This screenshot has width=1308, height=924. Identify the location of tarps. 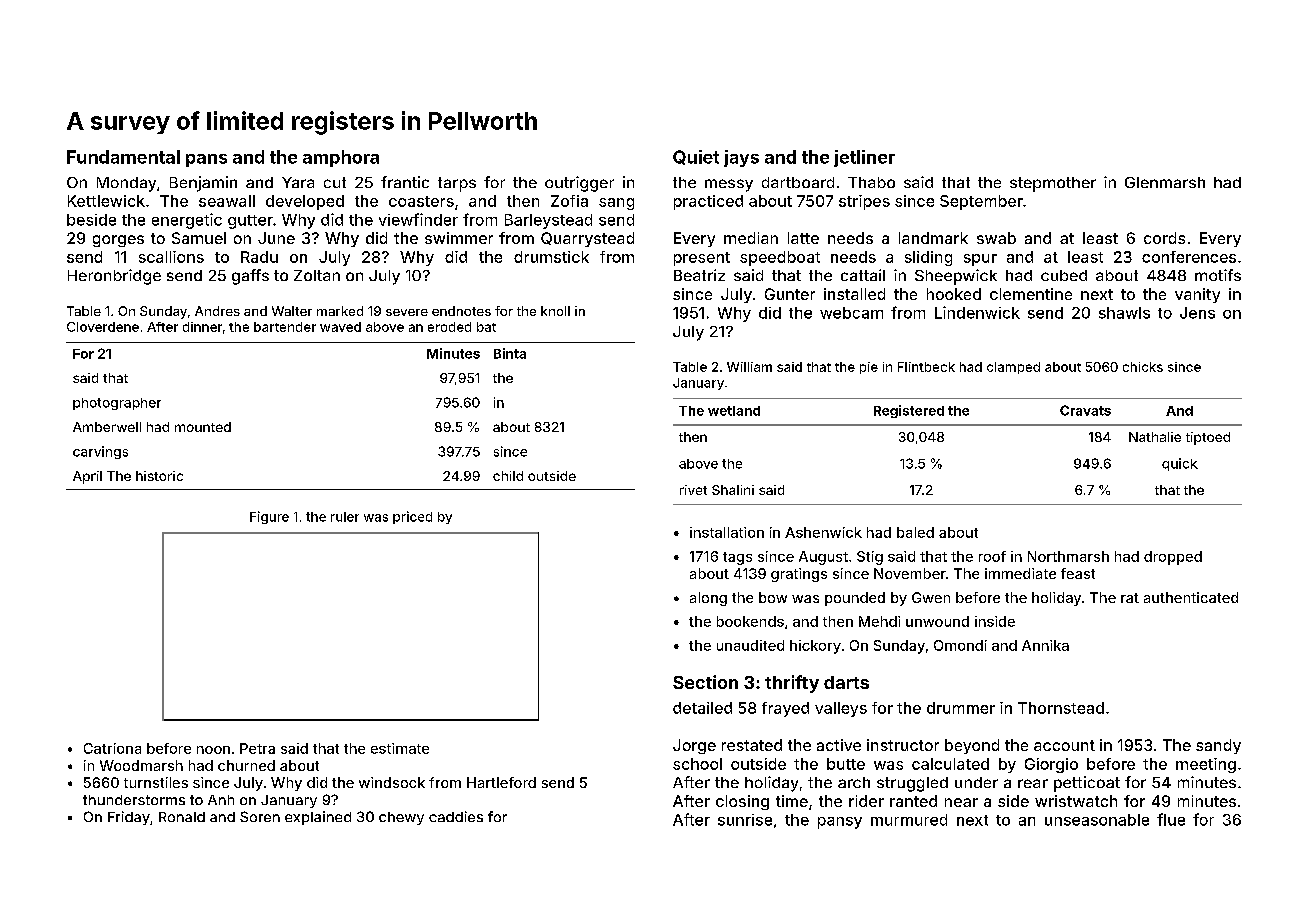
(457, 184).
